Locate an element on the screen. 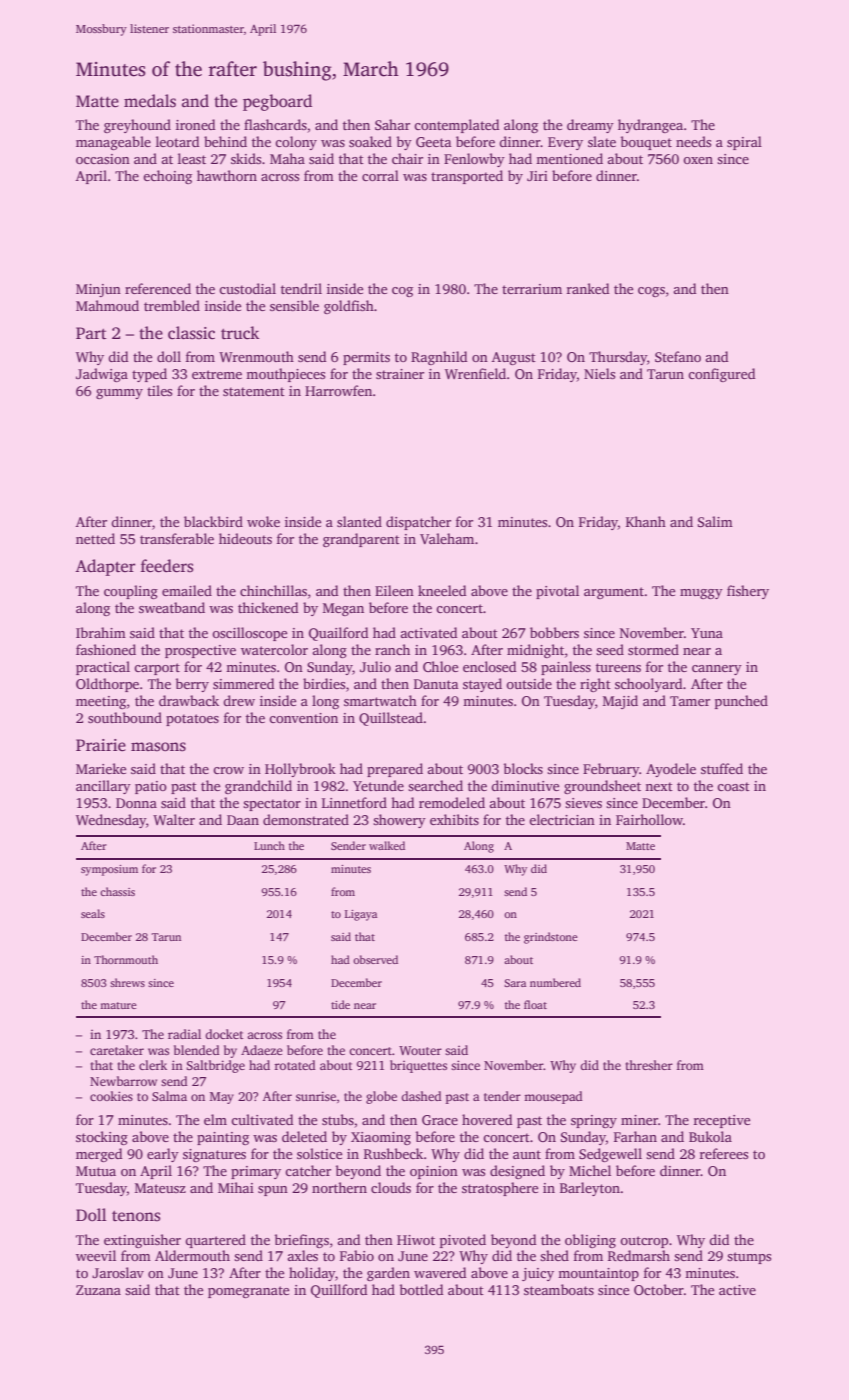 The height and width of the screenshot is (1400, 849). behind is located at coordinates (225, 141).
